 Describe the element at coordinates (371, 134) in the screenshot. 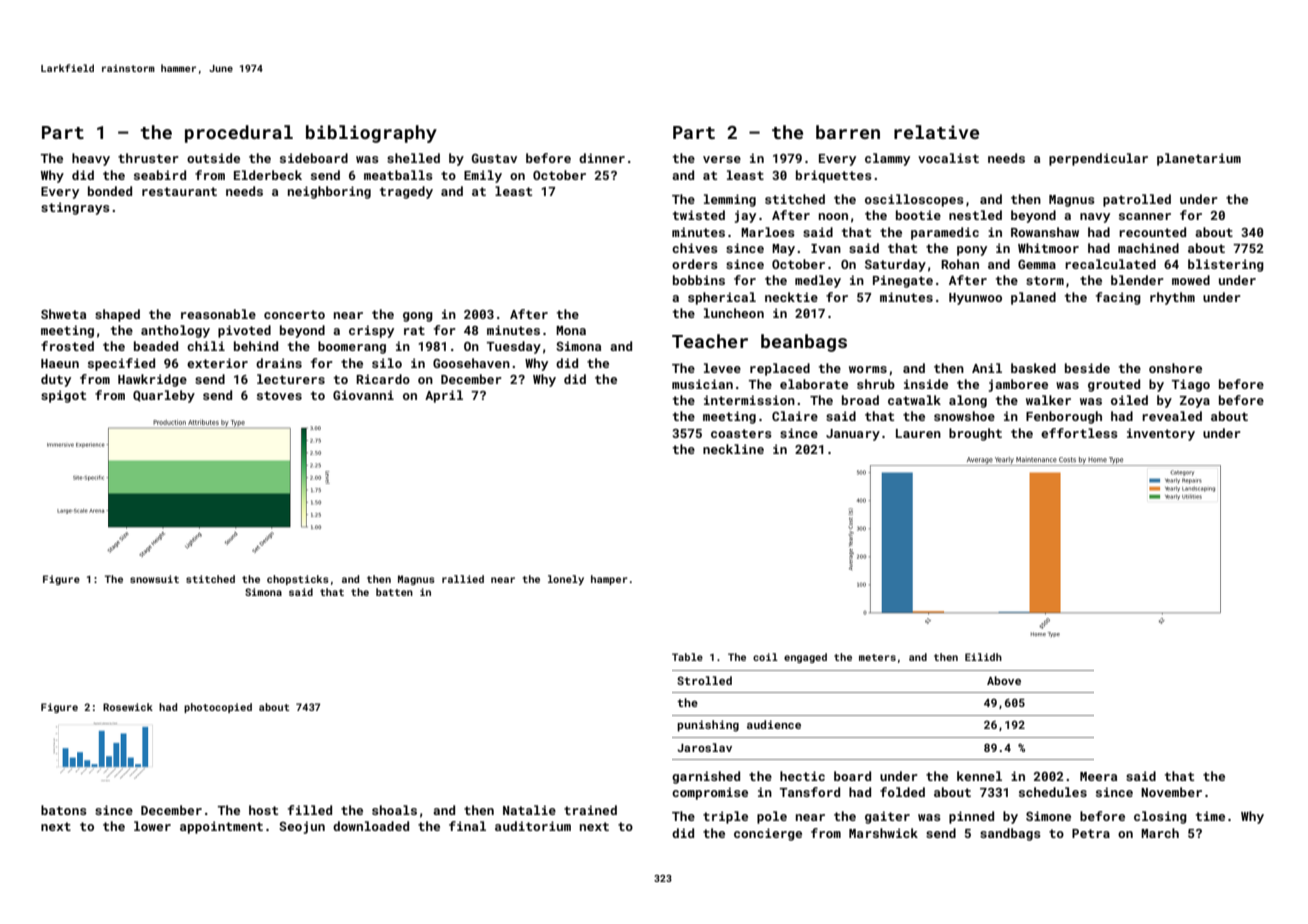

I see `bibliography` at that location.
